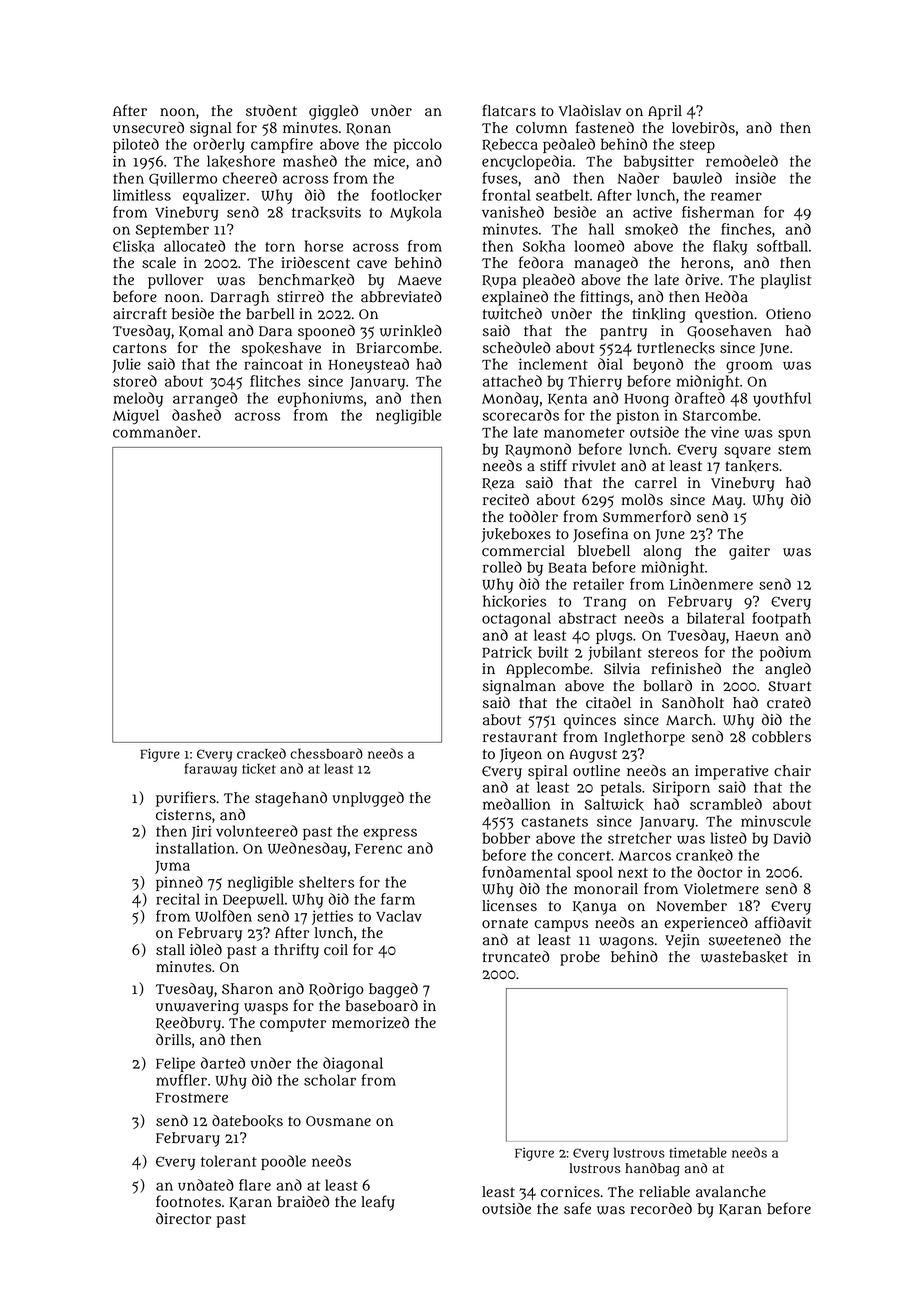 The image size is (924, 1308). What do you see at coordinates (749, 552) in the page?
I see `gaiter` at bounding box center [749, 552].
